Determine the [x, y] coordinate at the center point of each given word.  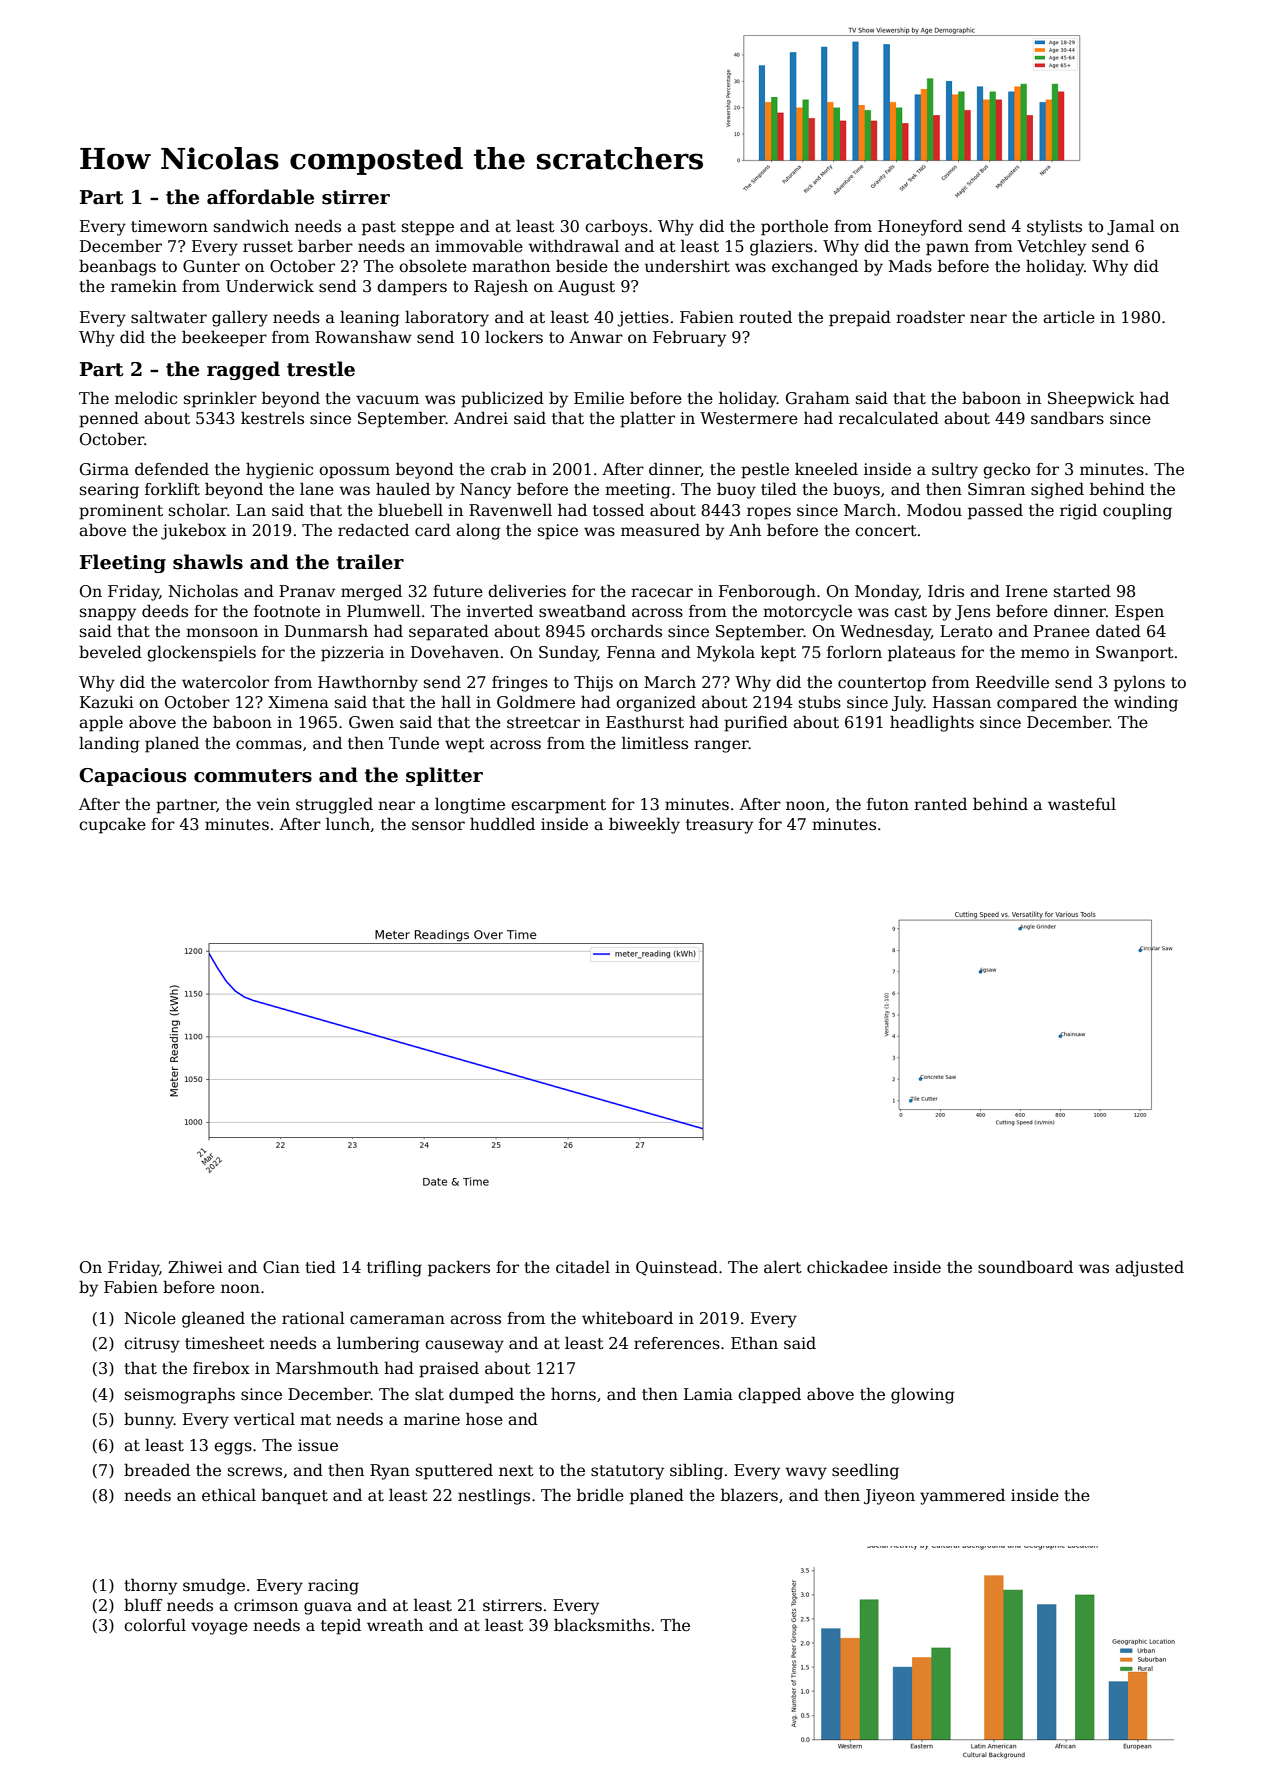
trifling [394, 1269]
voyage [219, 1628]
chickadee [847, 1267]
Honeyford [920, 227]
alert [783, 1267]
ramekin [144, 286]
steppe [428, 228]
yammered [962, 1496]
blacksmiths [602, 1625]
